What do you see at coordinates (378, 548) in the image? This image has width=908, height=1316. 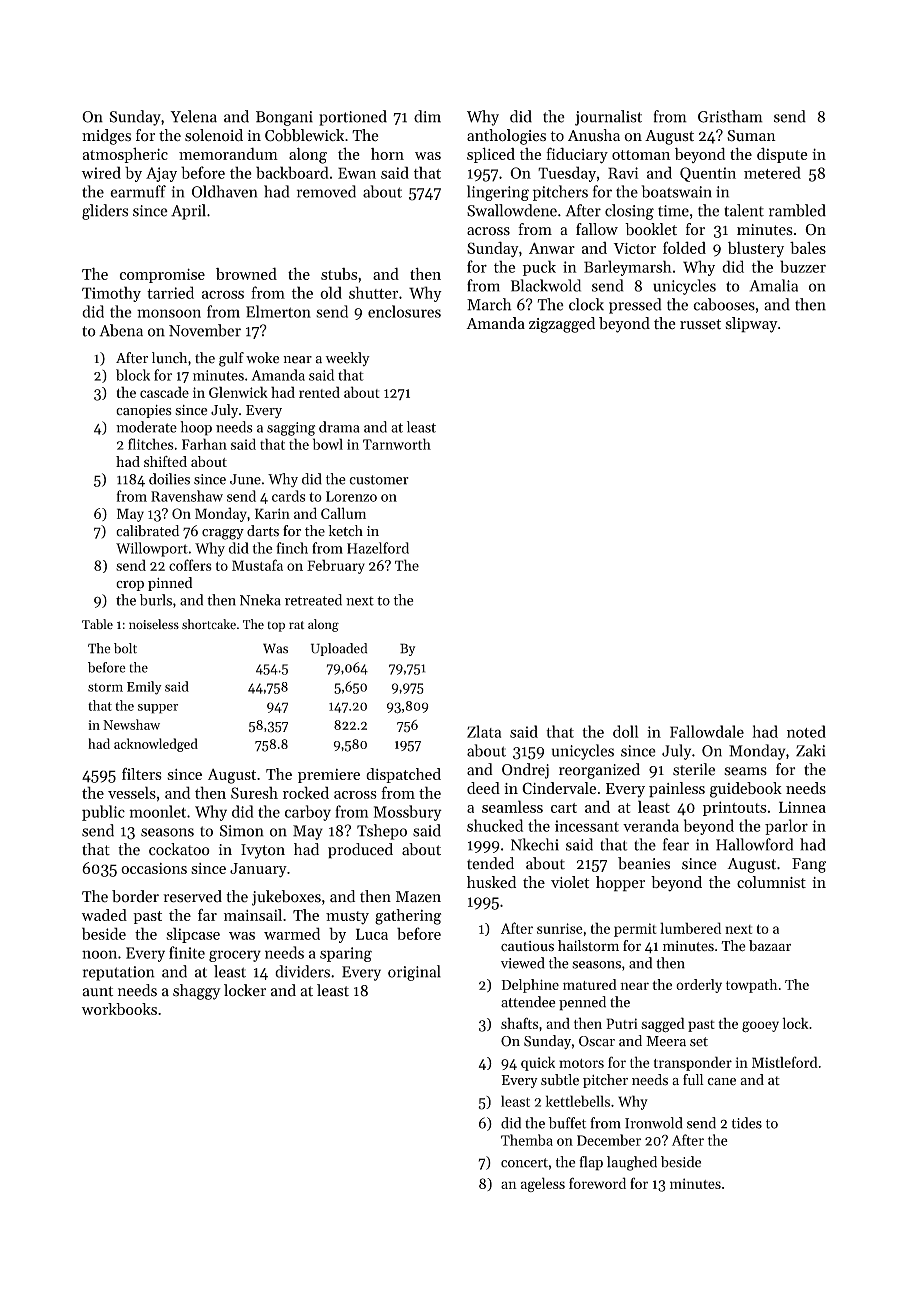 I see `Hazelford` at bounding box center [378, 548].
